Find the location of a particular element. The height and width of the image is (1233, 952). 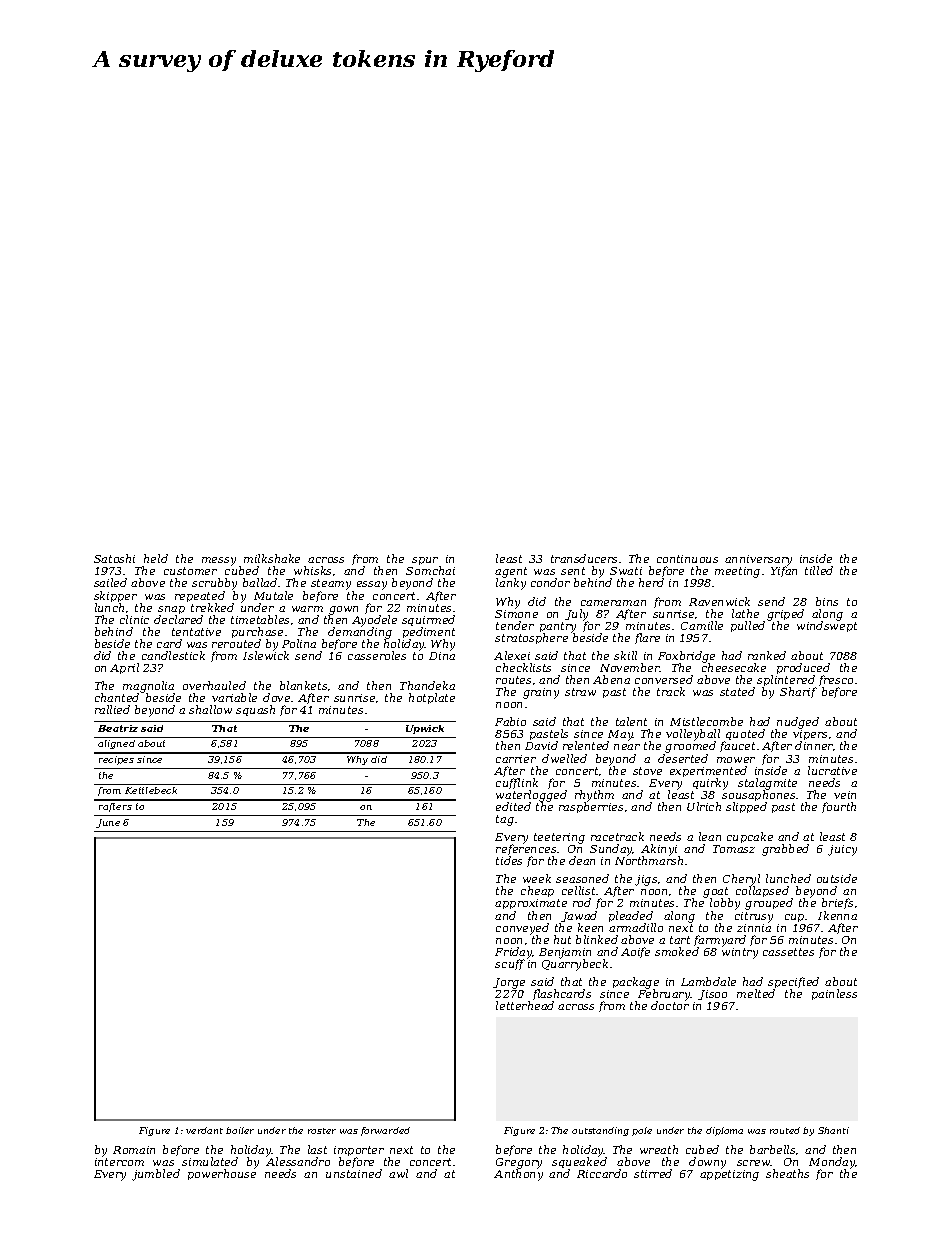

demanding is located at coordinates (360, 633).
